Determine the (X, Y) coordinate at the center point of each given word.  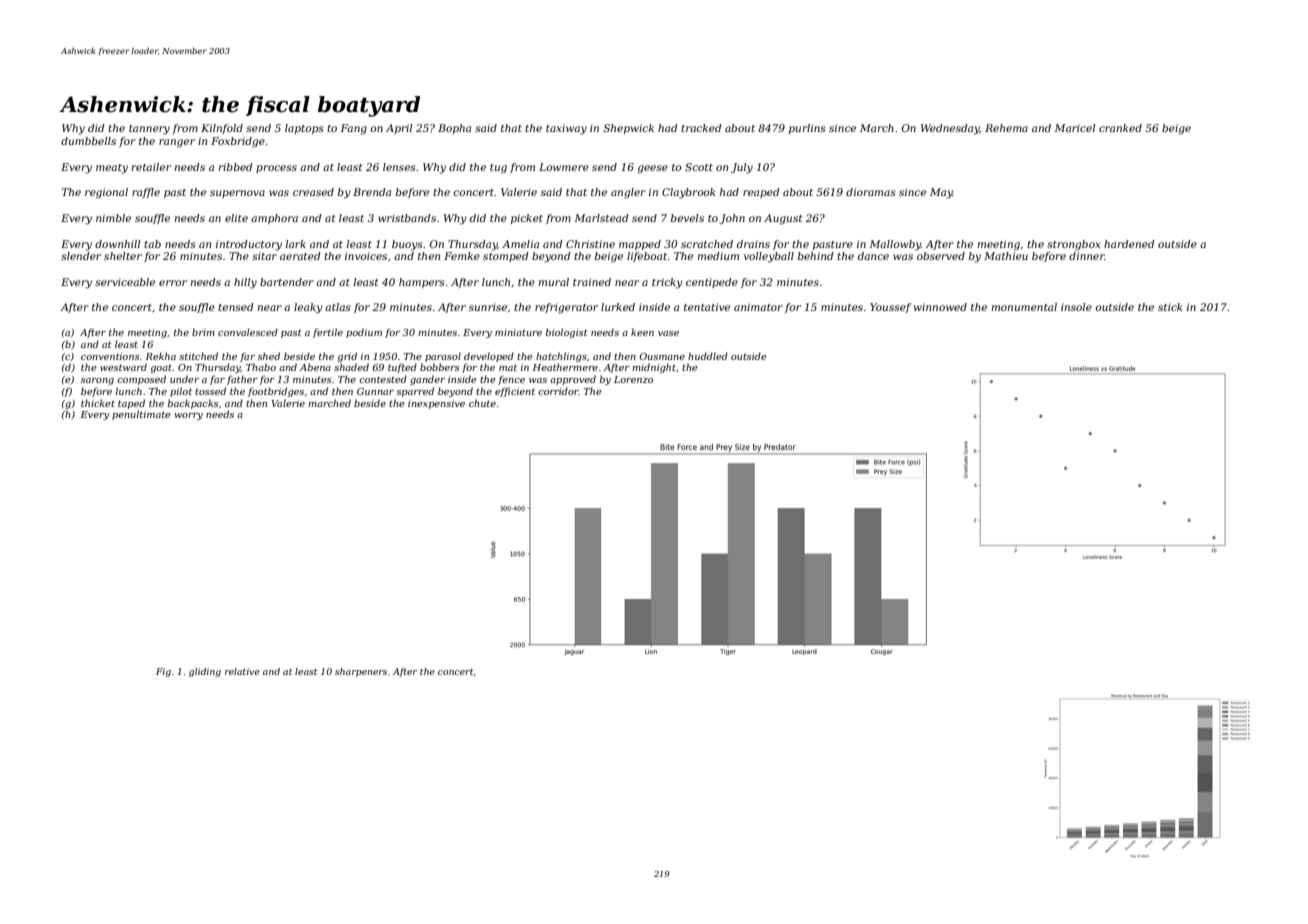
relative (242, 671)
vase (668, 333)
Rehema (1006, 128)
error (173, 283)
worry (188, 416)
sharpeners (361, 672)
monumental (1024, 307)
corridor (558, 391)
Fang (353, 129)
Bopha (454, 129)
